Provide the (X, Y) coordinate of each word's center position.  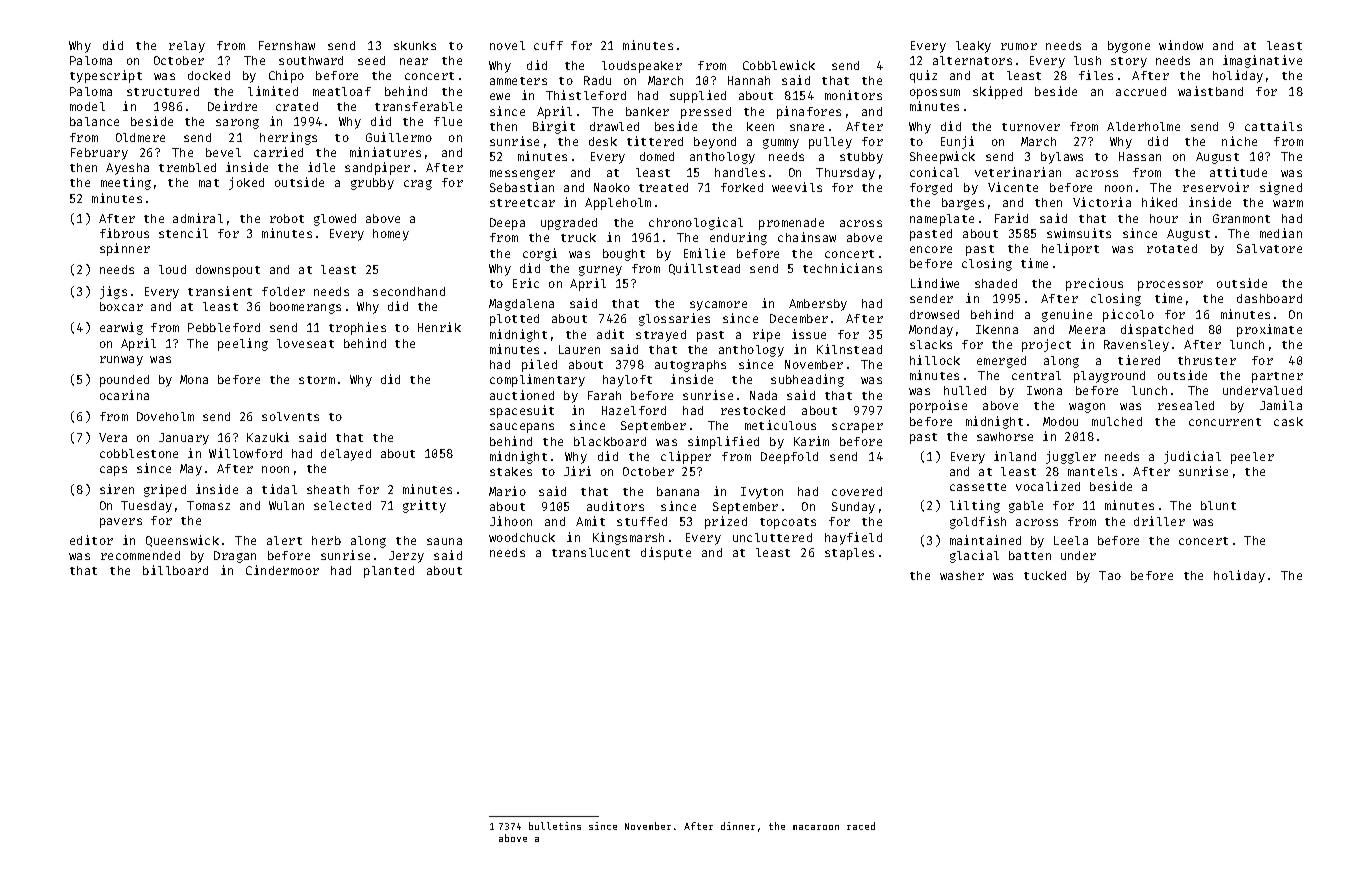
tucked (1045, 575)
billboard (175, 570)
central (1036, 375)
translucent (591, 552)
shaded (996, 283)
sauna (444, 541)
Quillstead (704, 269)
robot (287, 218)
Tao (1110, 575)
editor (91, 540)
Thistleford (586, 95)
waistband (1210, 91)
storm (317, 380)
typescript (106, 76)
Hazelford (634, 410)
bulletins (555, 826)
